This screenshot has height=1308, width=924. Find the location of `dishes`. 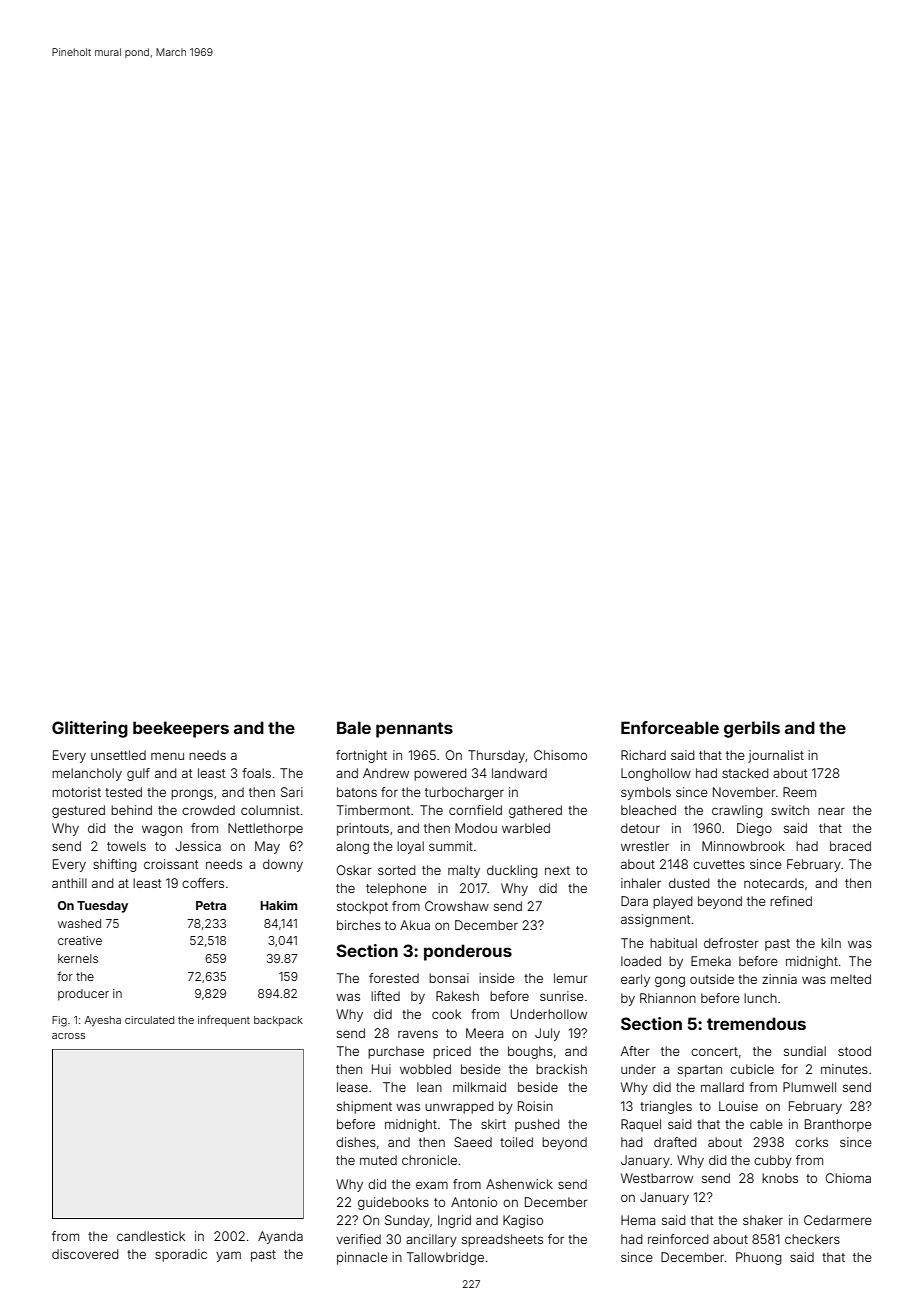

dishes is located at coordinates (356, 1142).
